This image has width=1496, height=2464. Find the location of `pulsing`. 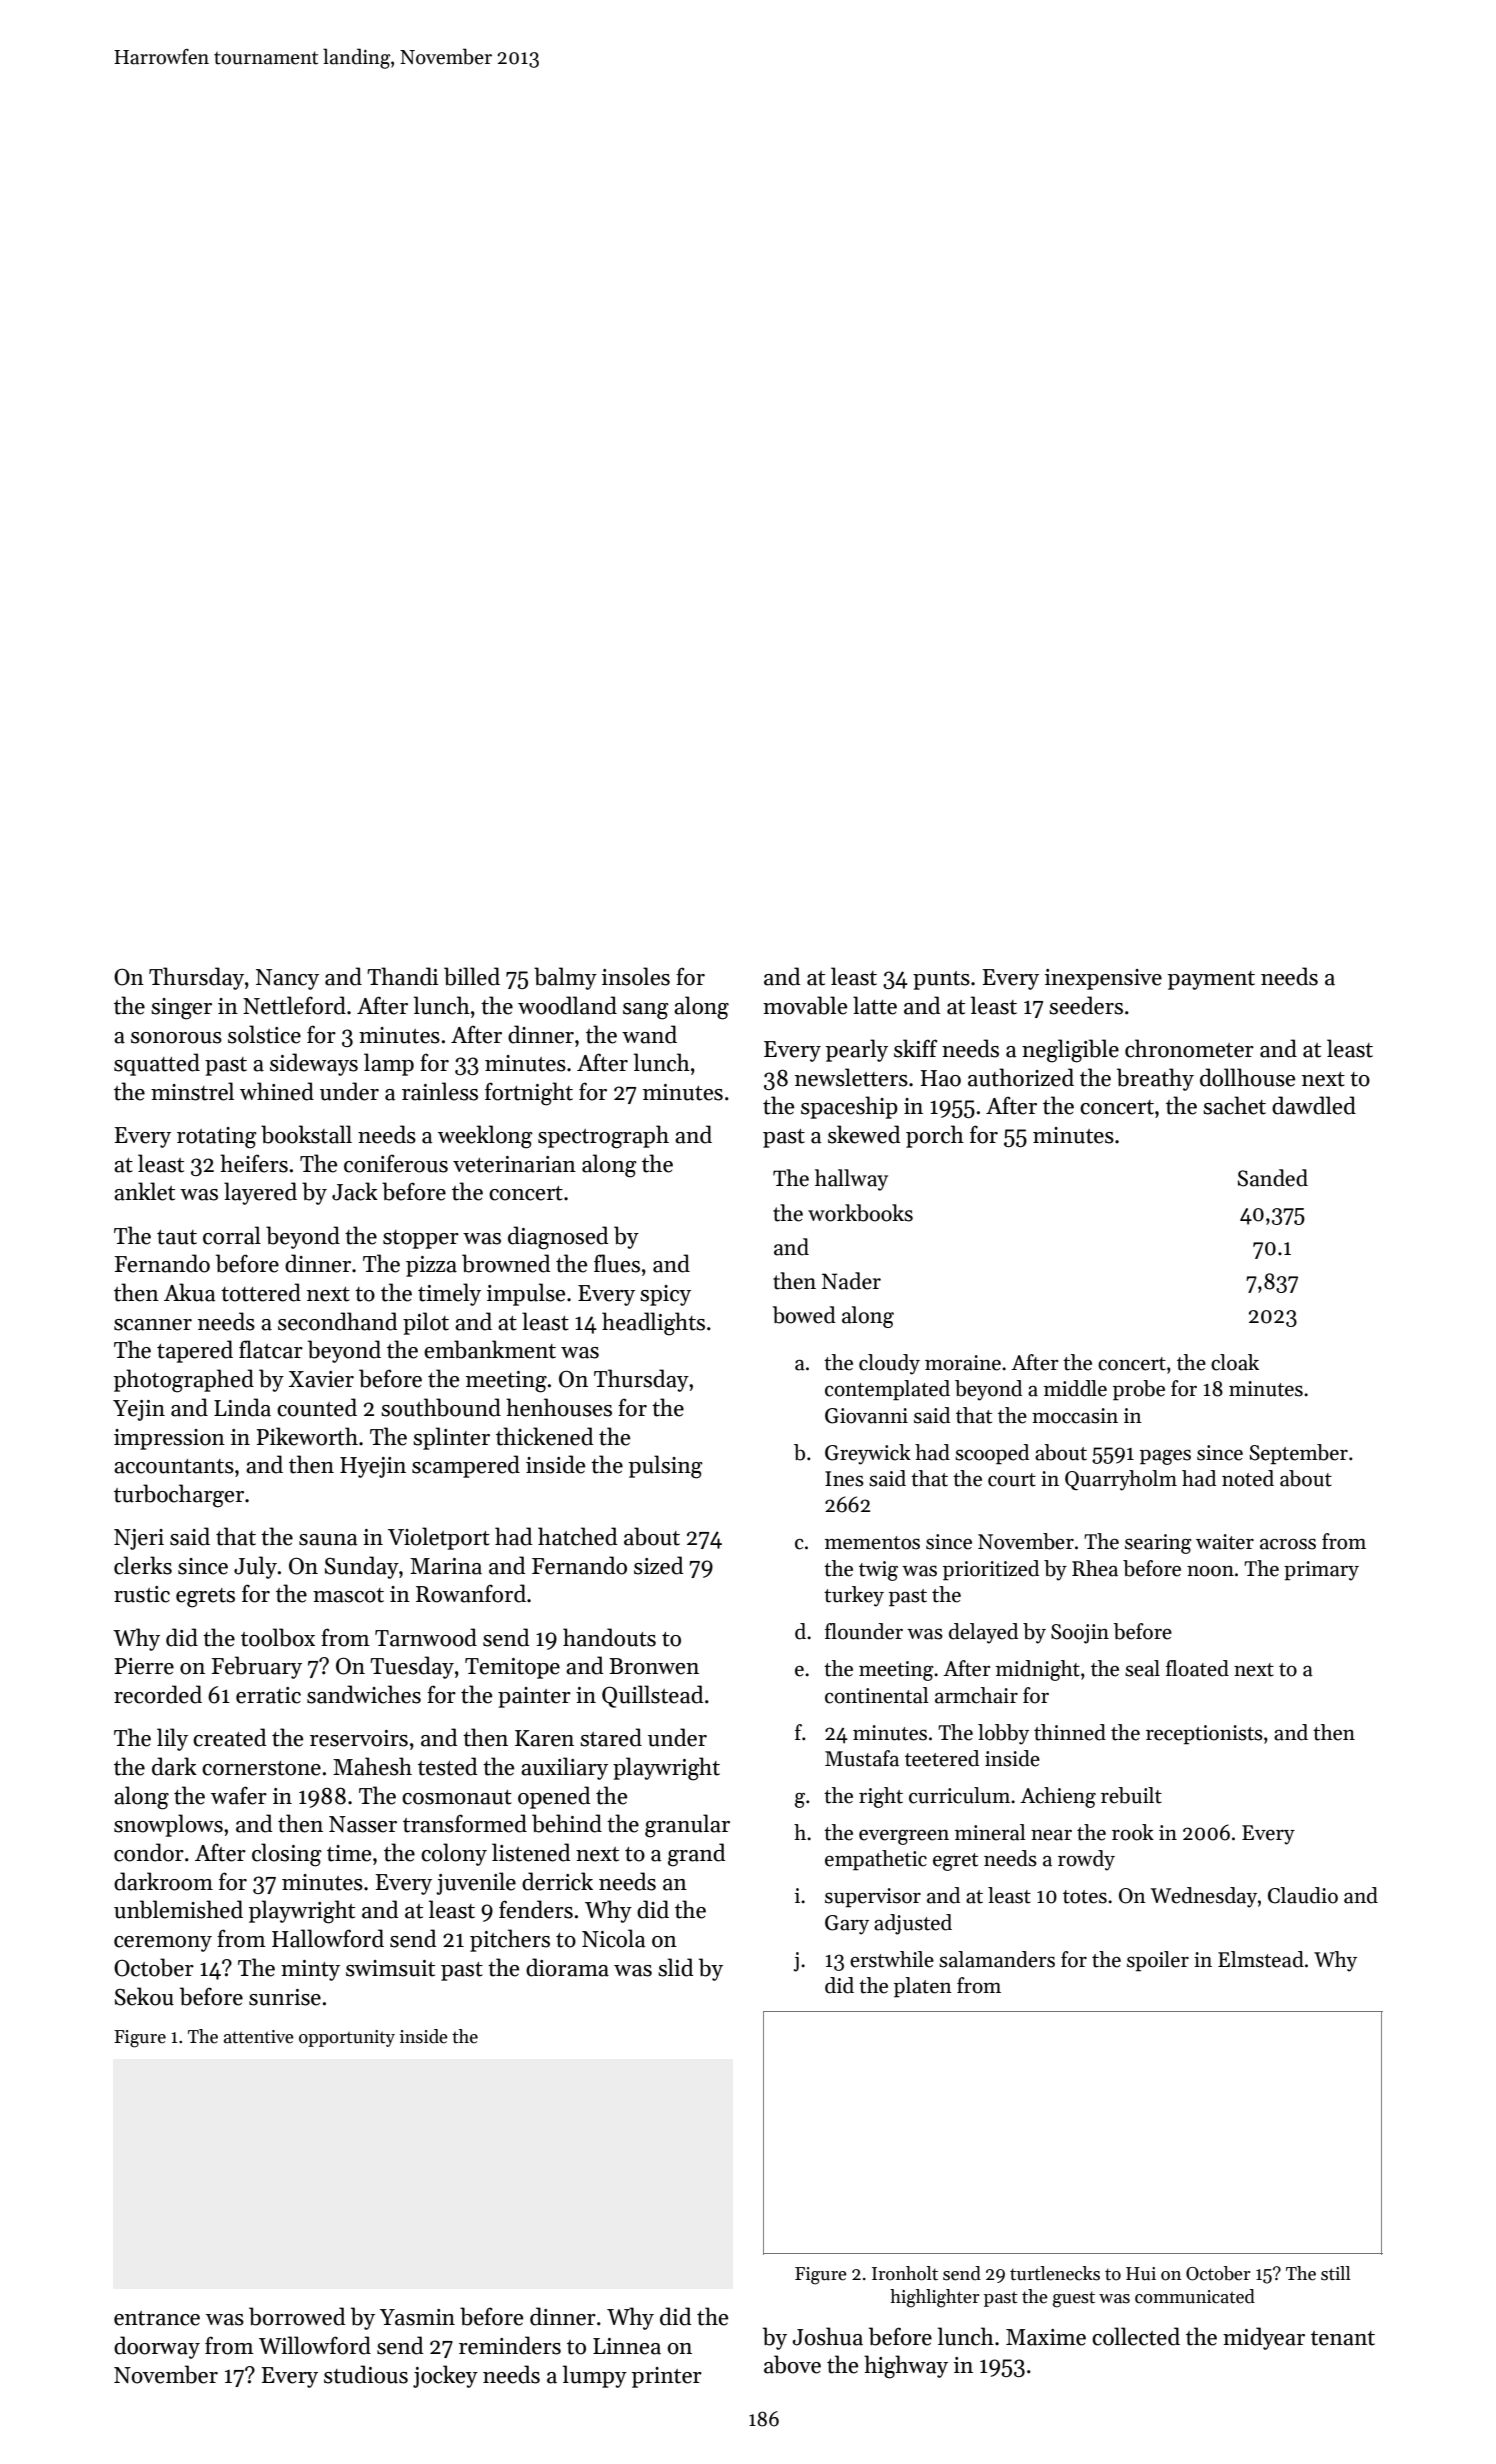

pulsing is located at coordinates (666, 1467).
